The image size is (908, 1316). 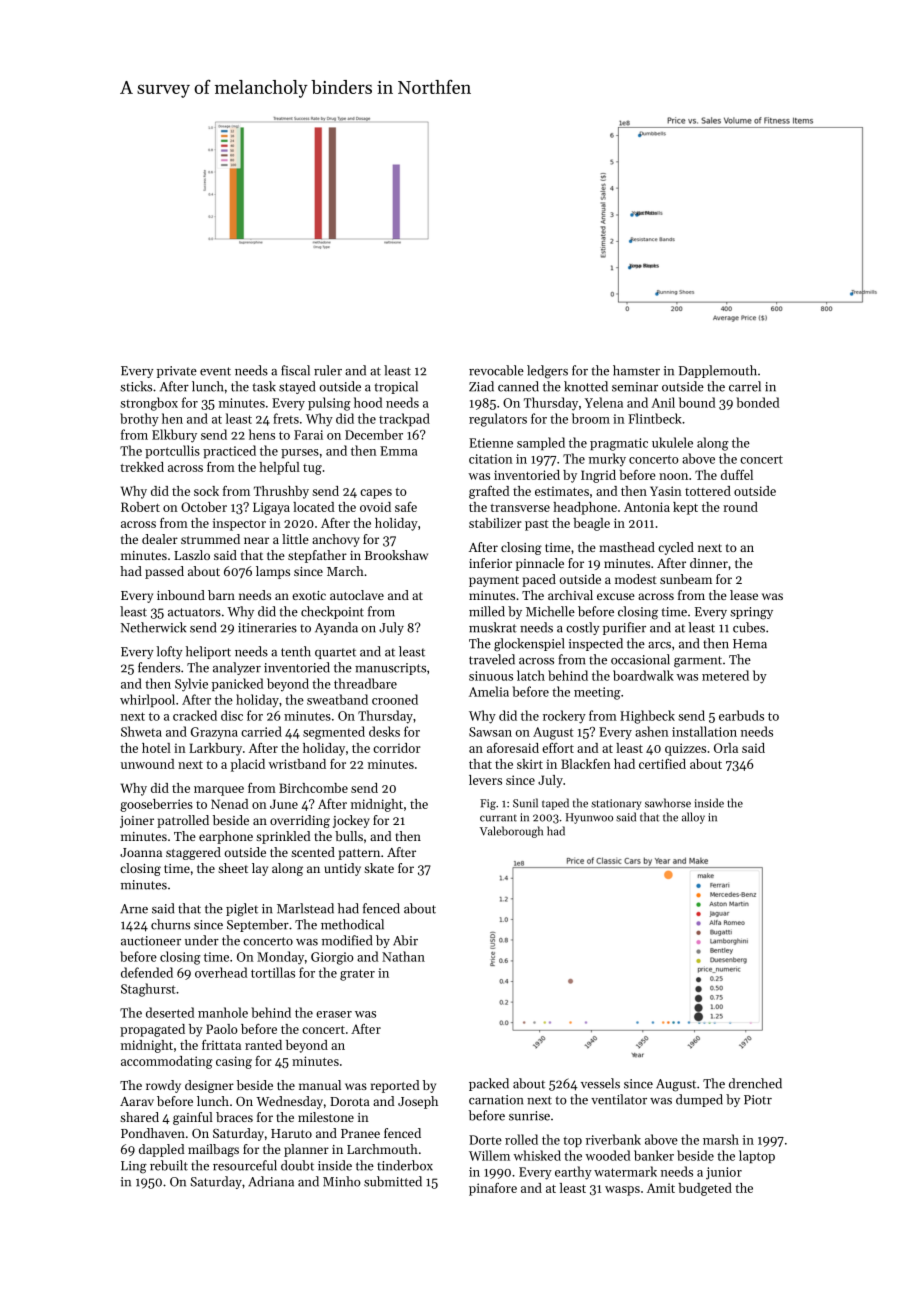 What do you see at coordinates (195, 715) in the document?
I see `cracked` at bounding box center [195, 715].
